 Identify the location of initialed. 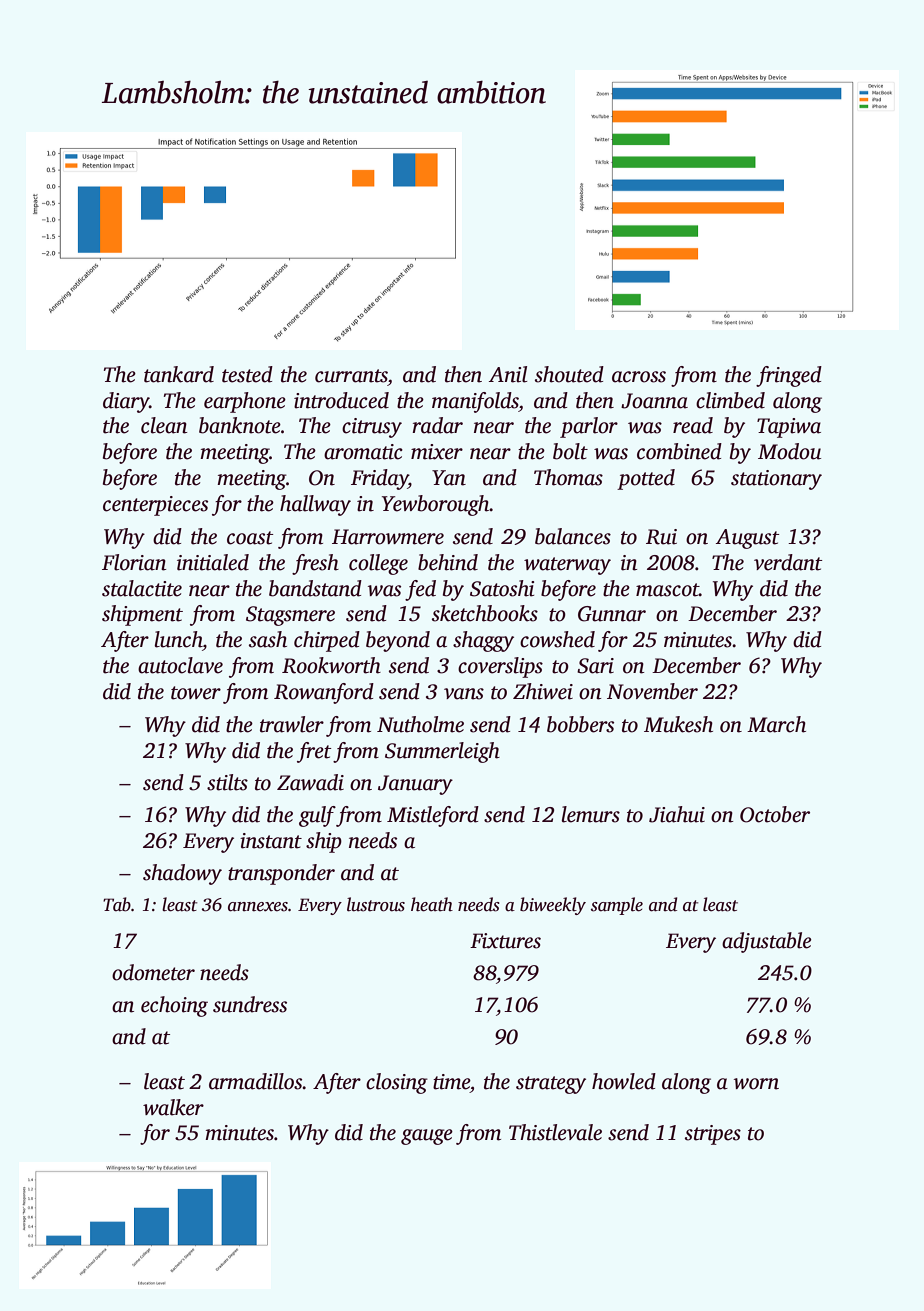
(213, 562).
